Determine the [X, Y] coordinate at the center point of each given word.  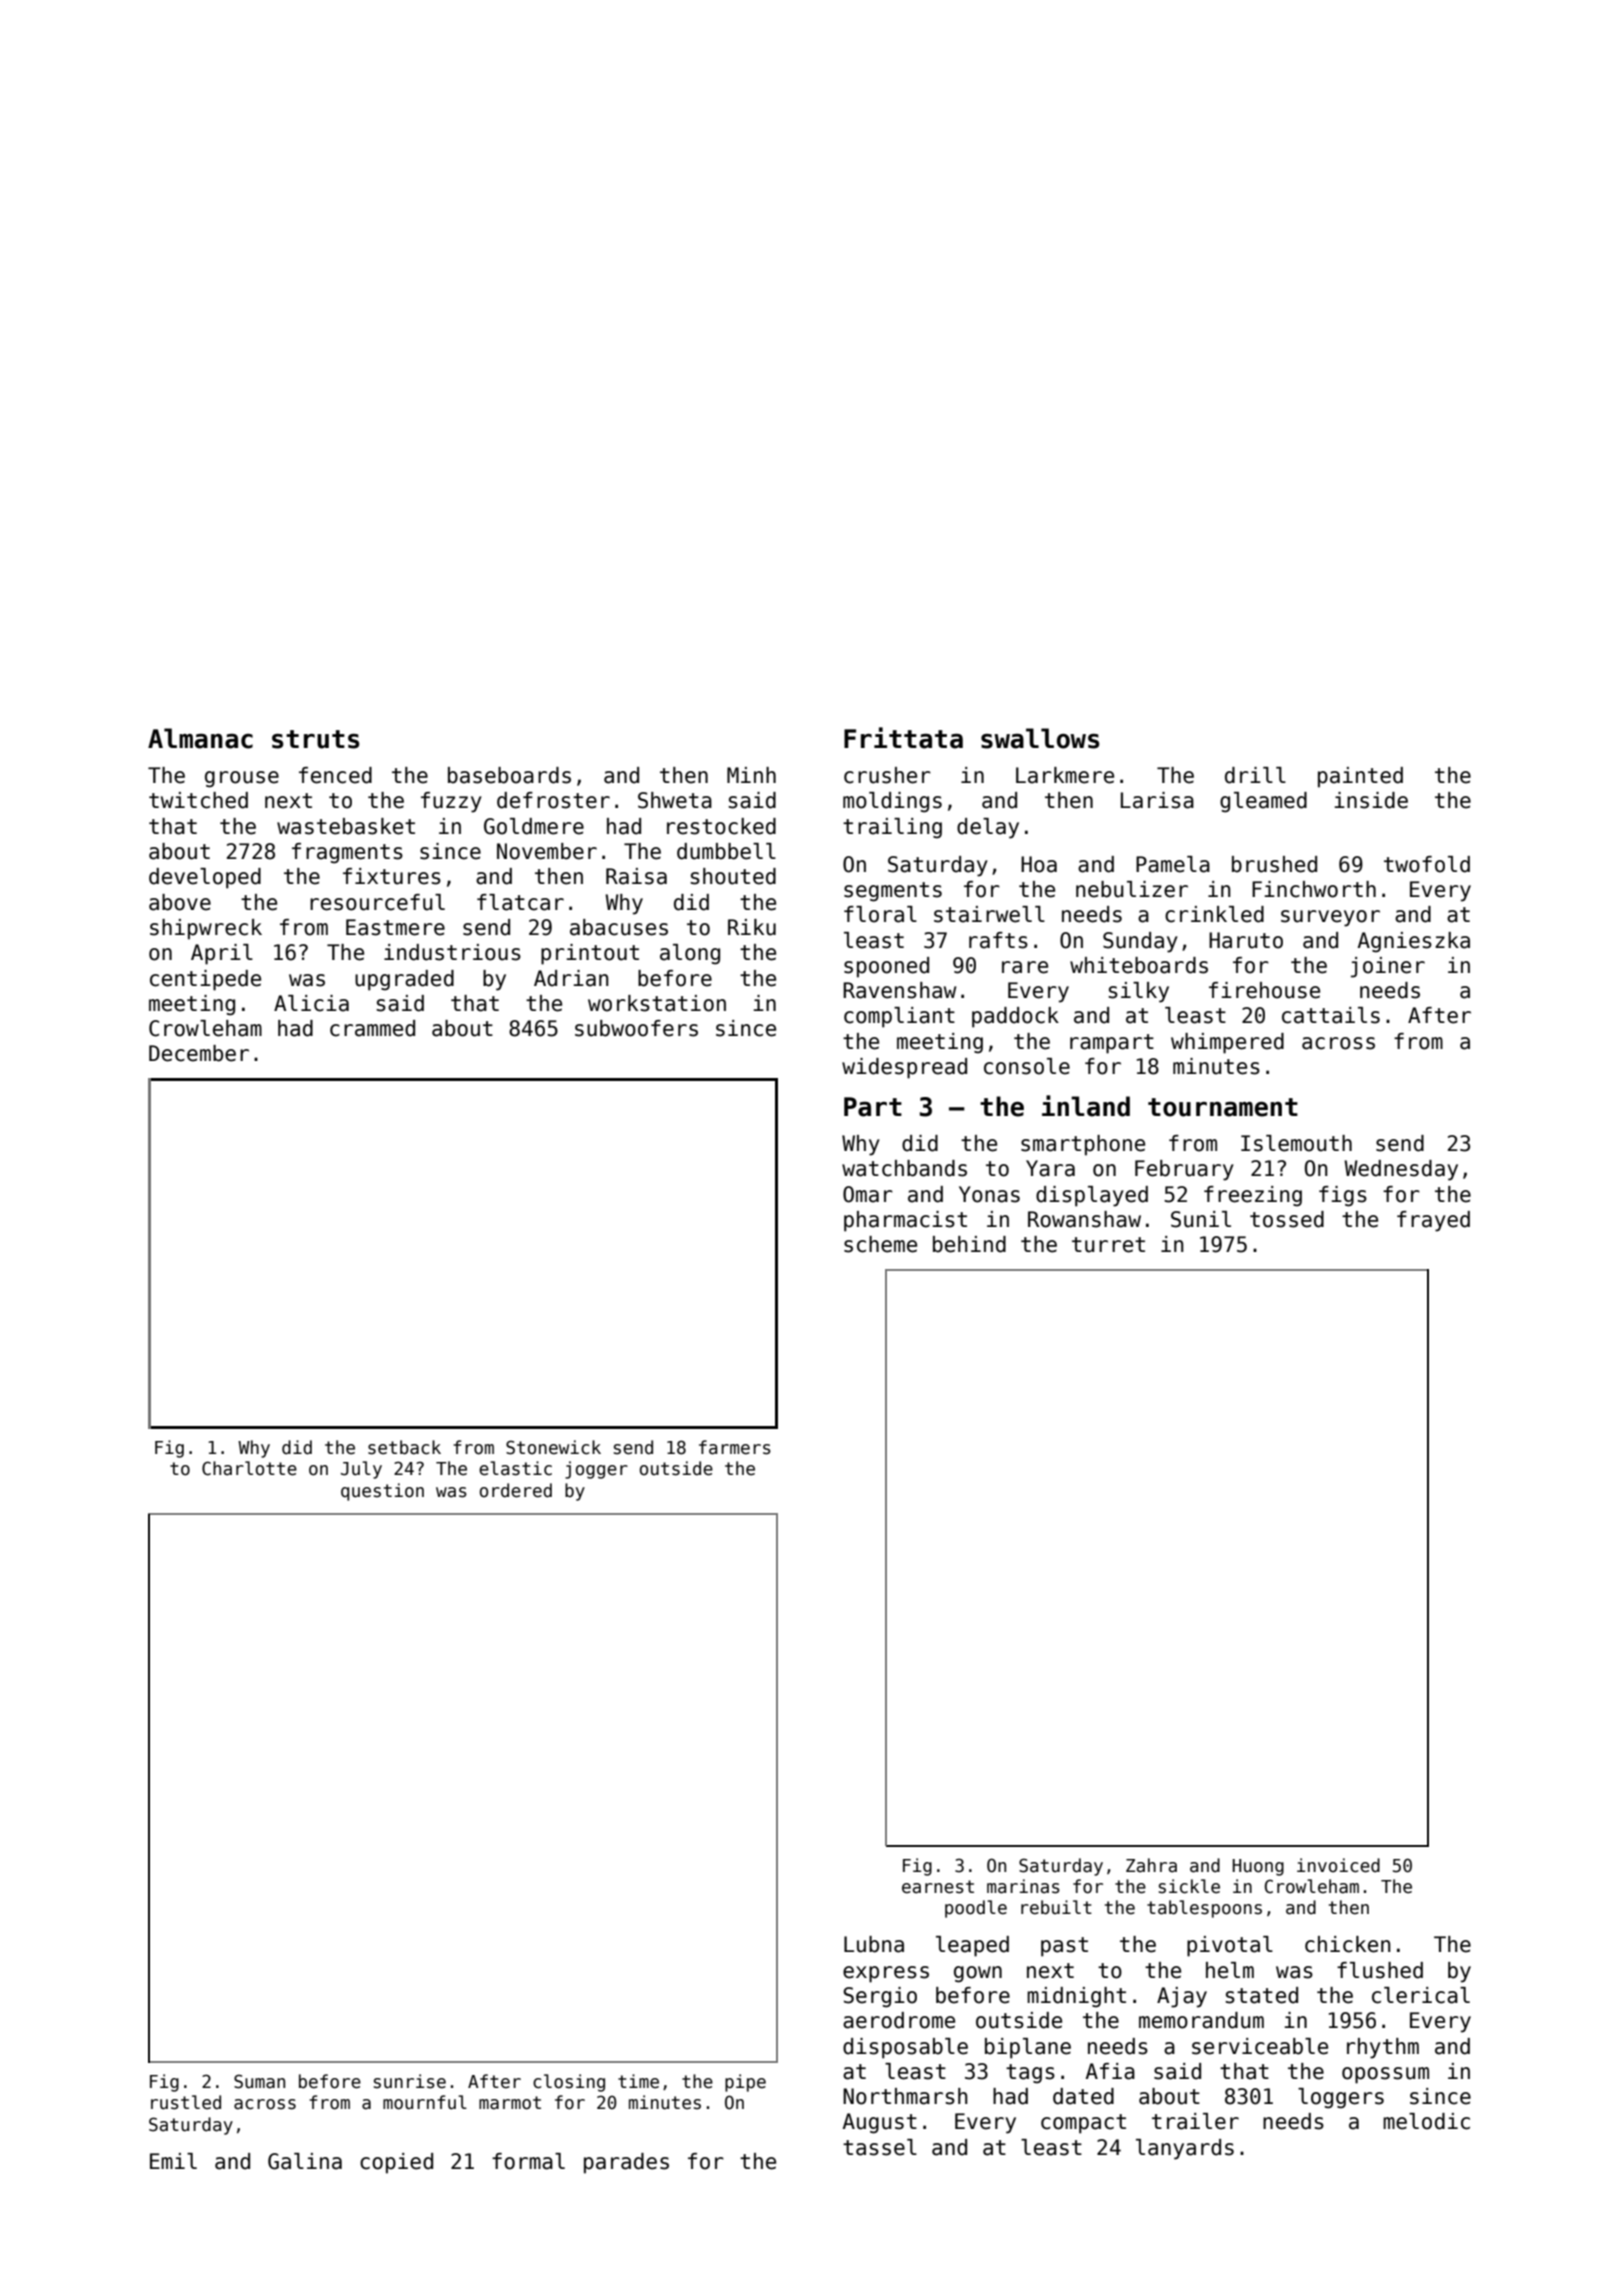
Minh [751, 775]
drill [1255, 775]
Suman [259, 2081]
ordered [516, 1490]
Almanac [200, 738]
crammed [372, 1028]
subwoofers [636, 1028]
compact [1083, 2124]
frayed [1433, 1221]
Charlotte [249, 1468]
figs [1343, 1196]
